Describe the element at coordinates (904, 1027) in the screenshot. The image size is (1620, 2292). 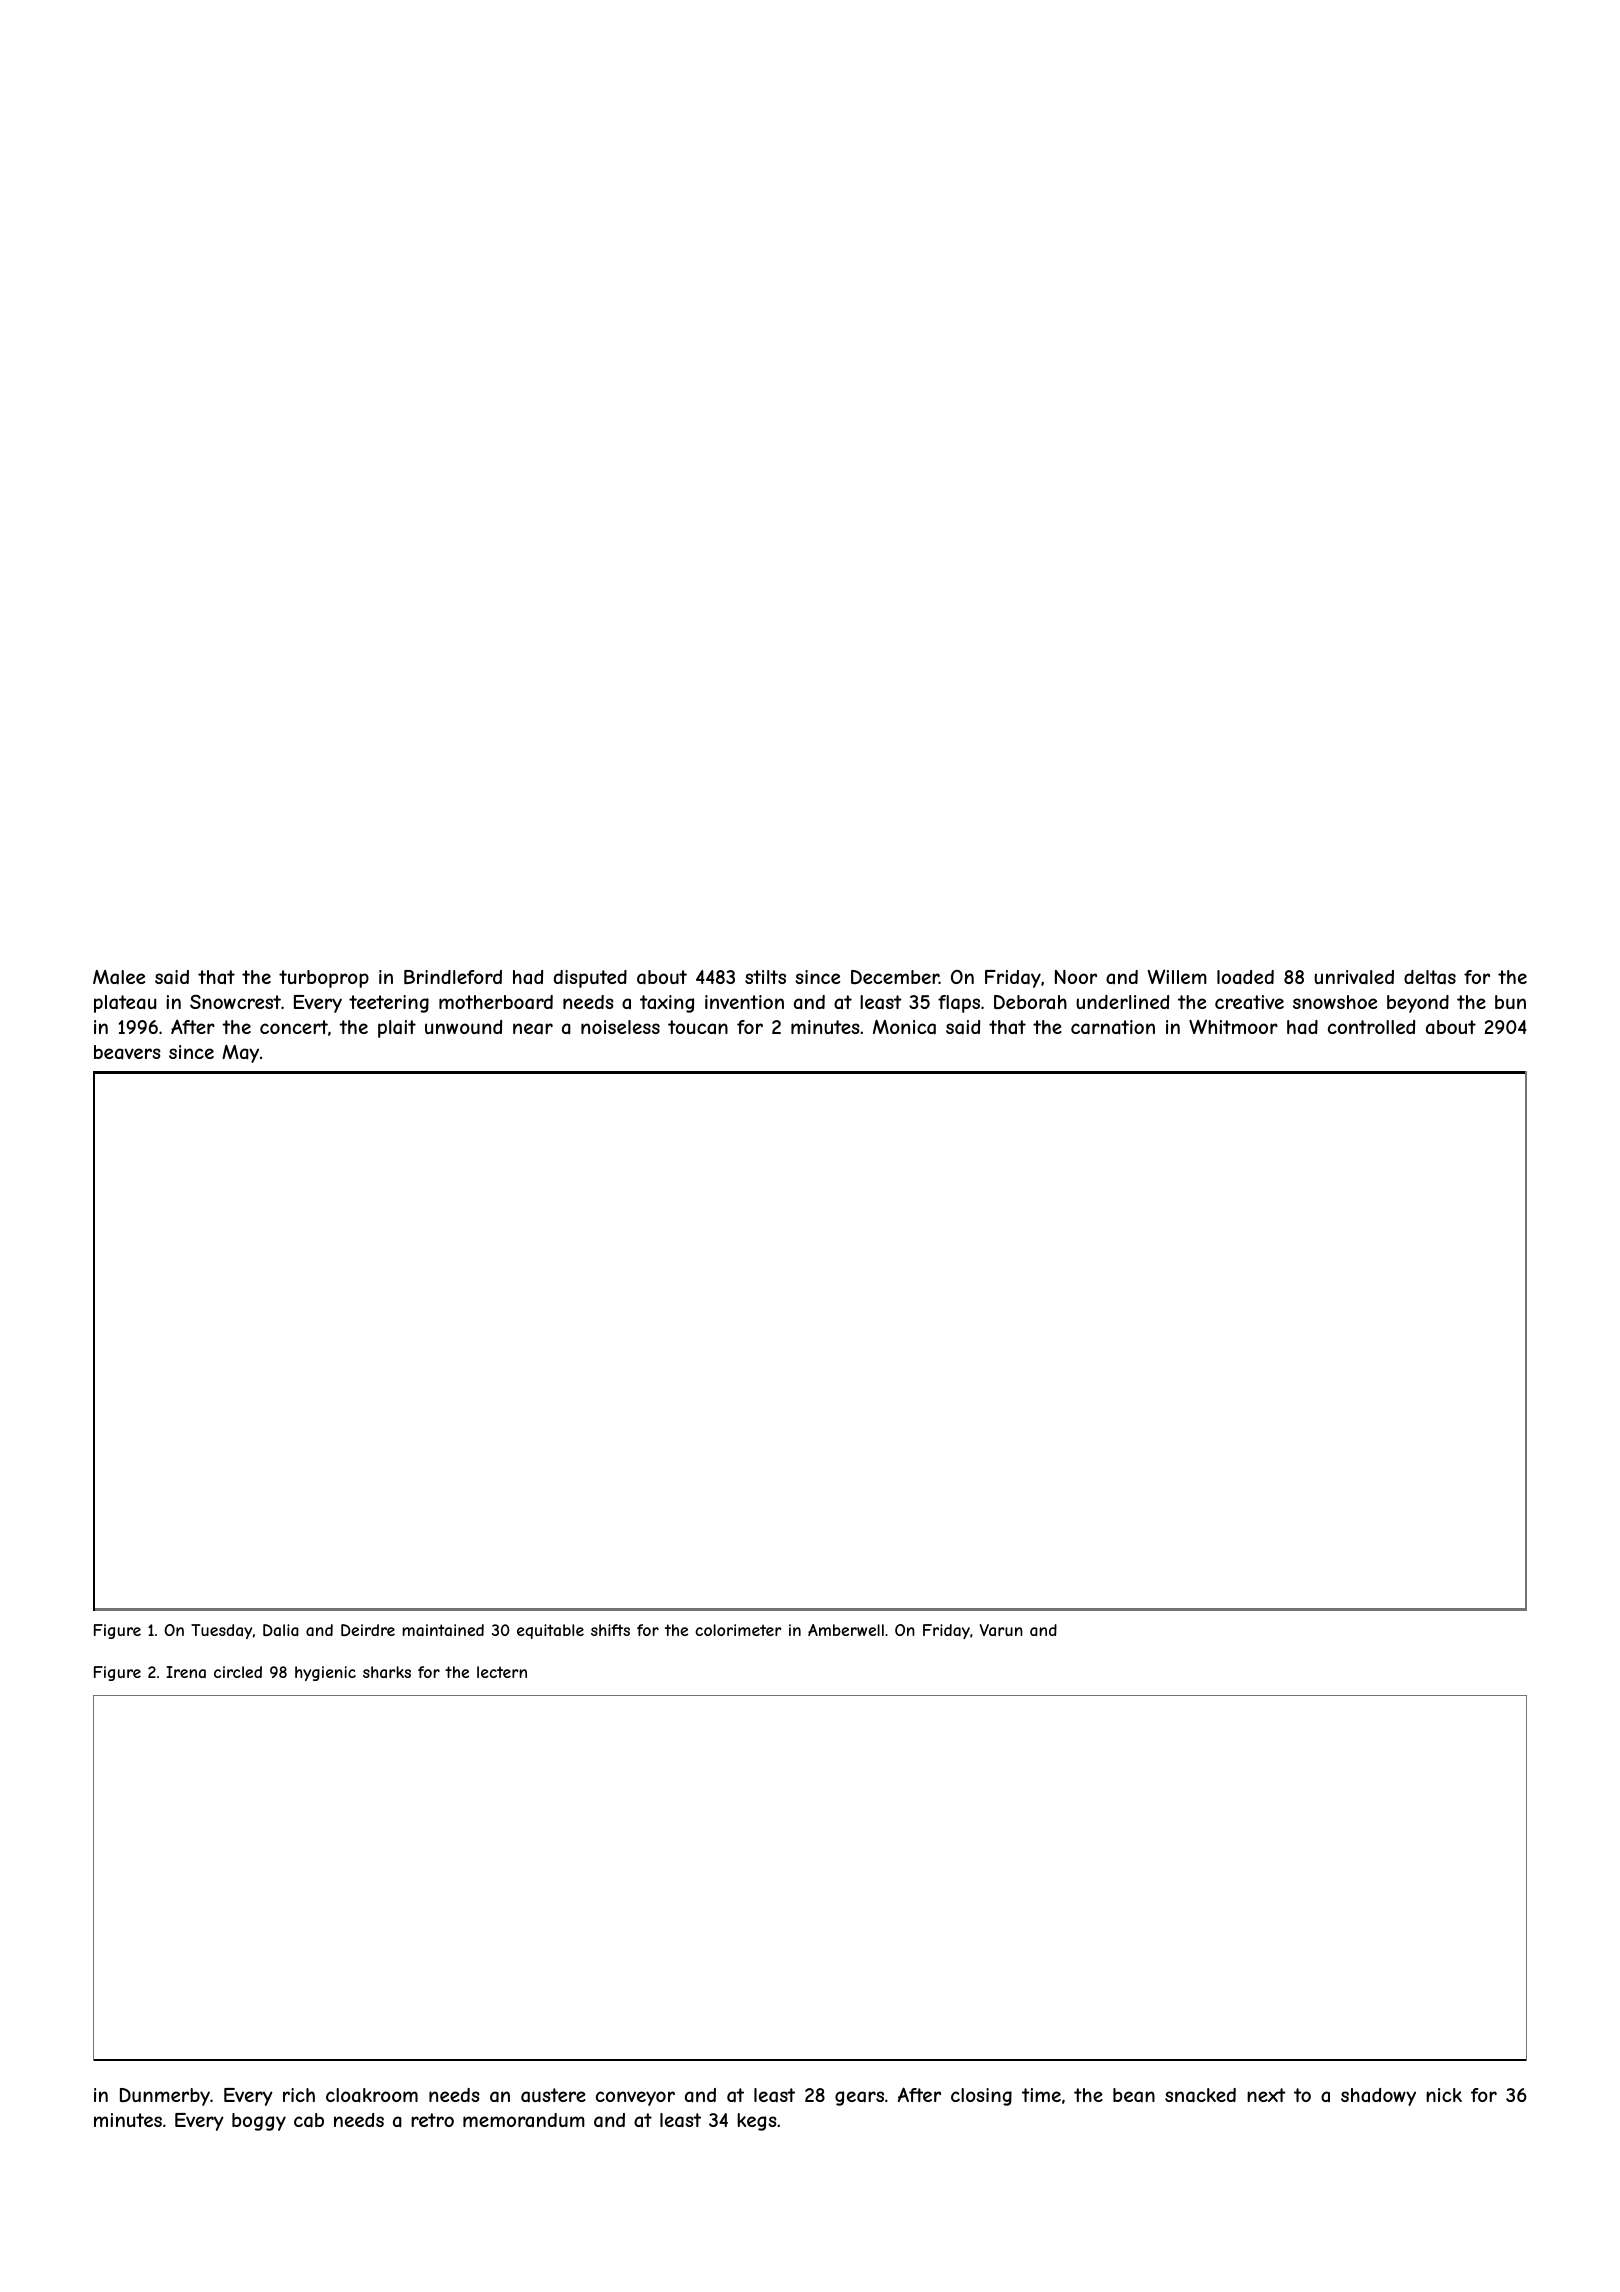
I see `Monica` at that location.
